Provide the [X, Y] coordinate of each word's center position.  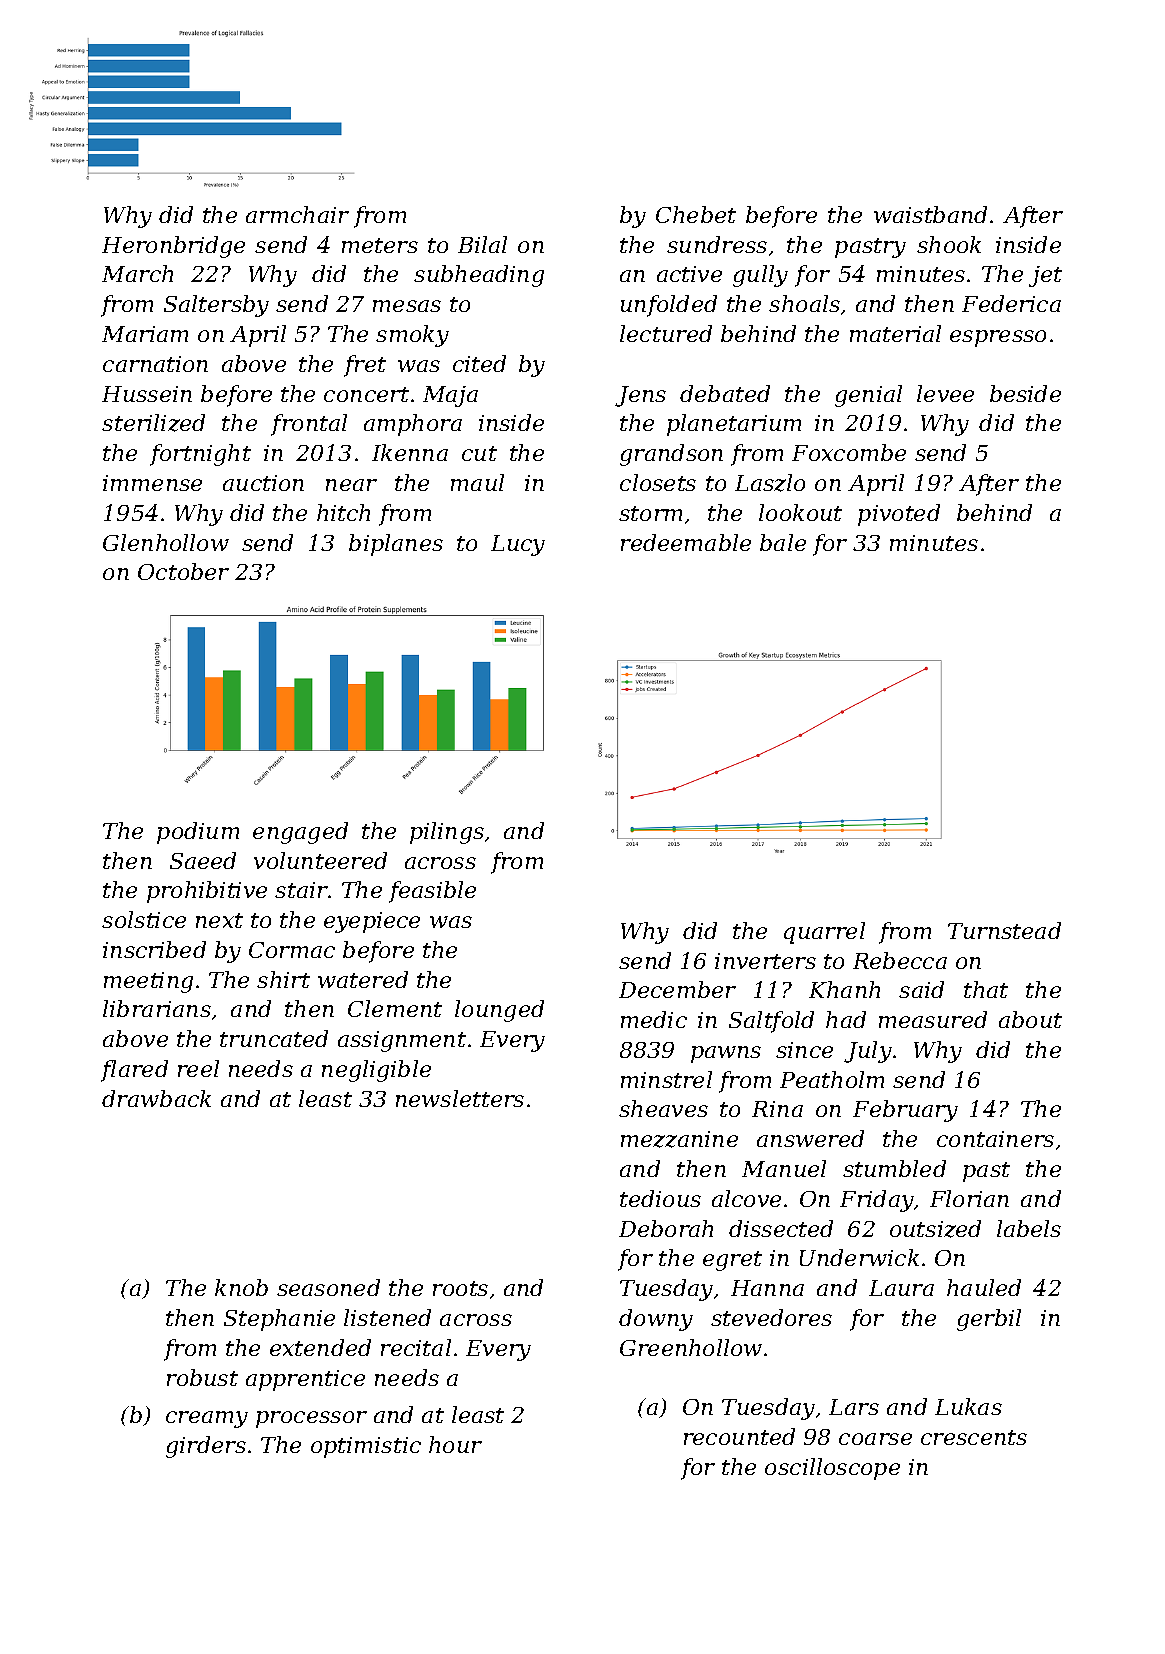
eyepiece [372, 922]
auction [263, 483]
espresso [998, 338]
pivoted [899, 515]
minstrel [666, 1079]
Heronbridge [173, 247]
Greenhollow [691, 1347]
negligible [376, 1071]
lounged [499, 1011]
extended [320, 1347]
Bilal [482, 244]
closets [658, 482]
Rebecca [900, 960]
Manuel [784, 1168]
